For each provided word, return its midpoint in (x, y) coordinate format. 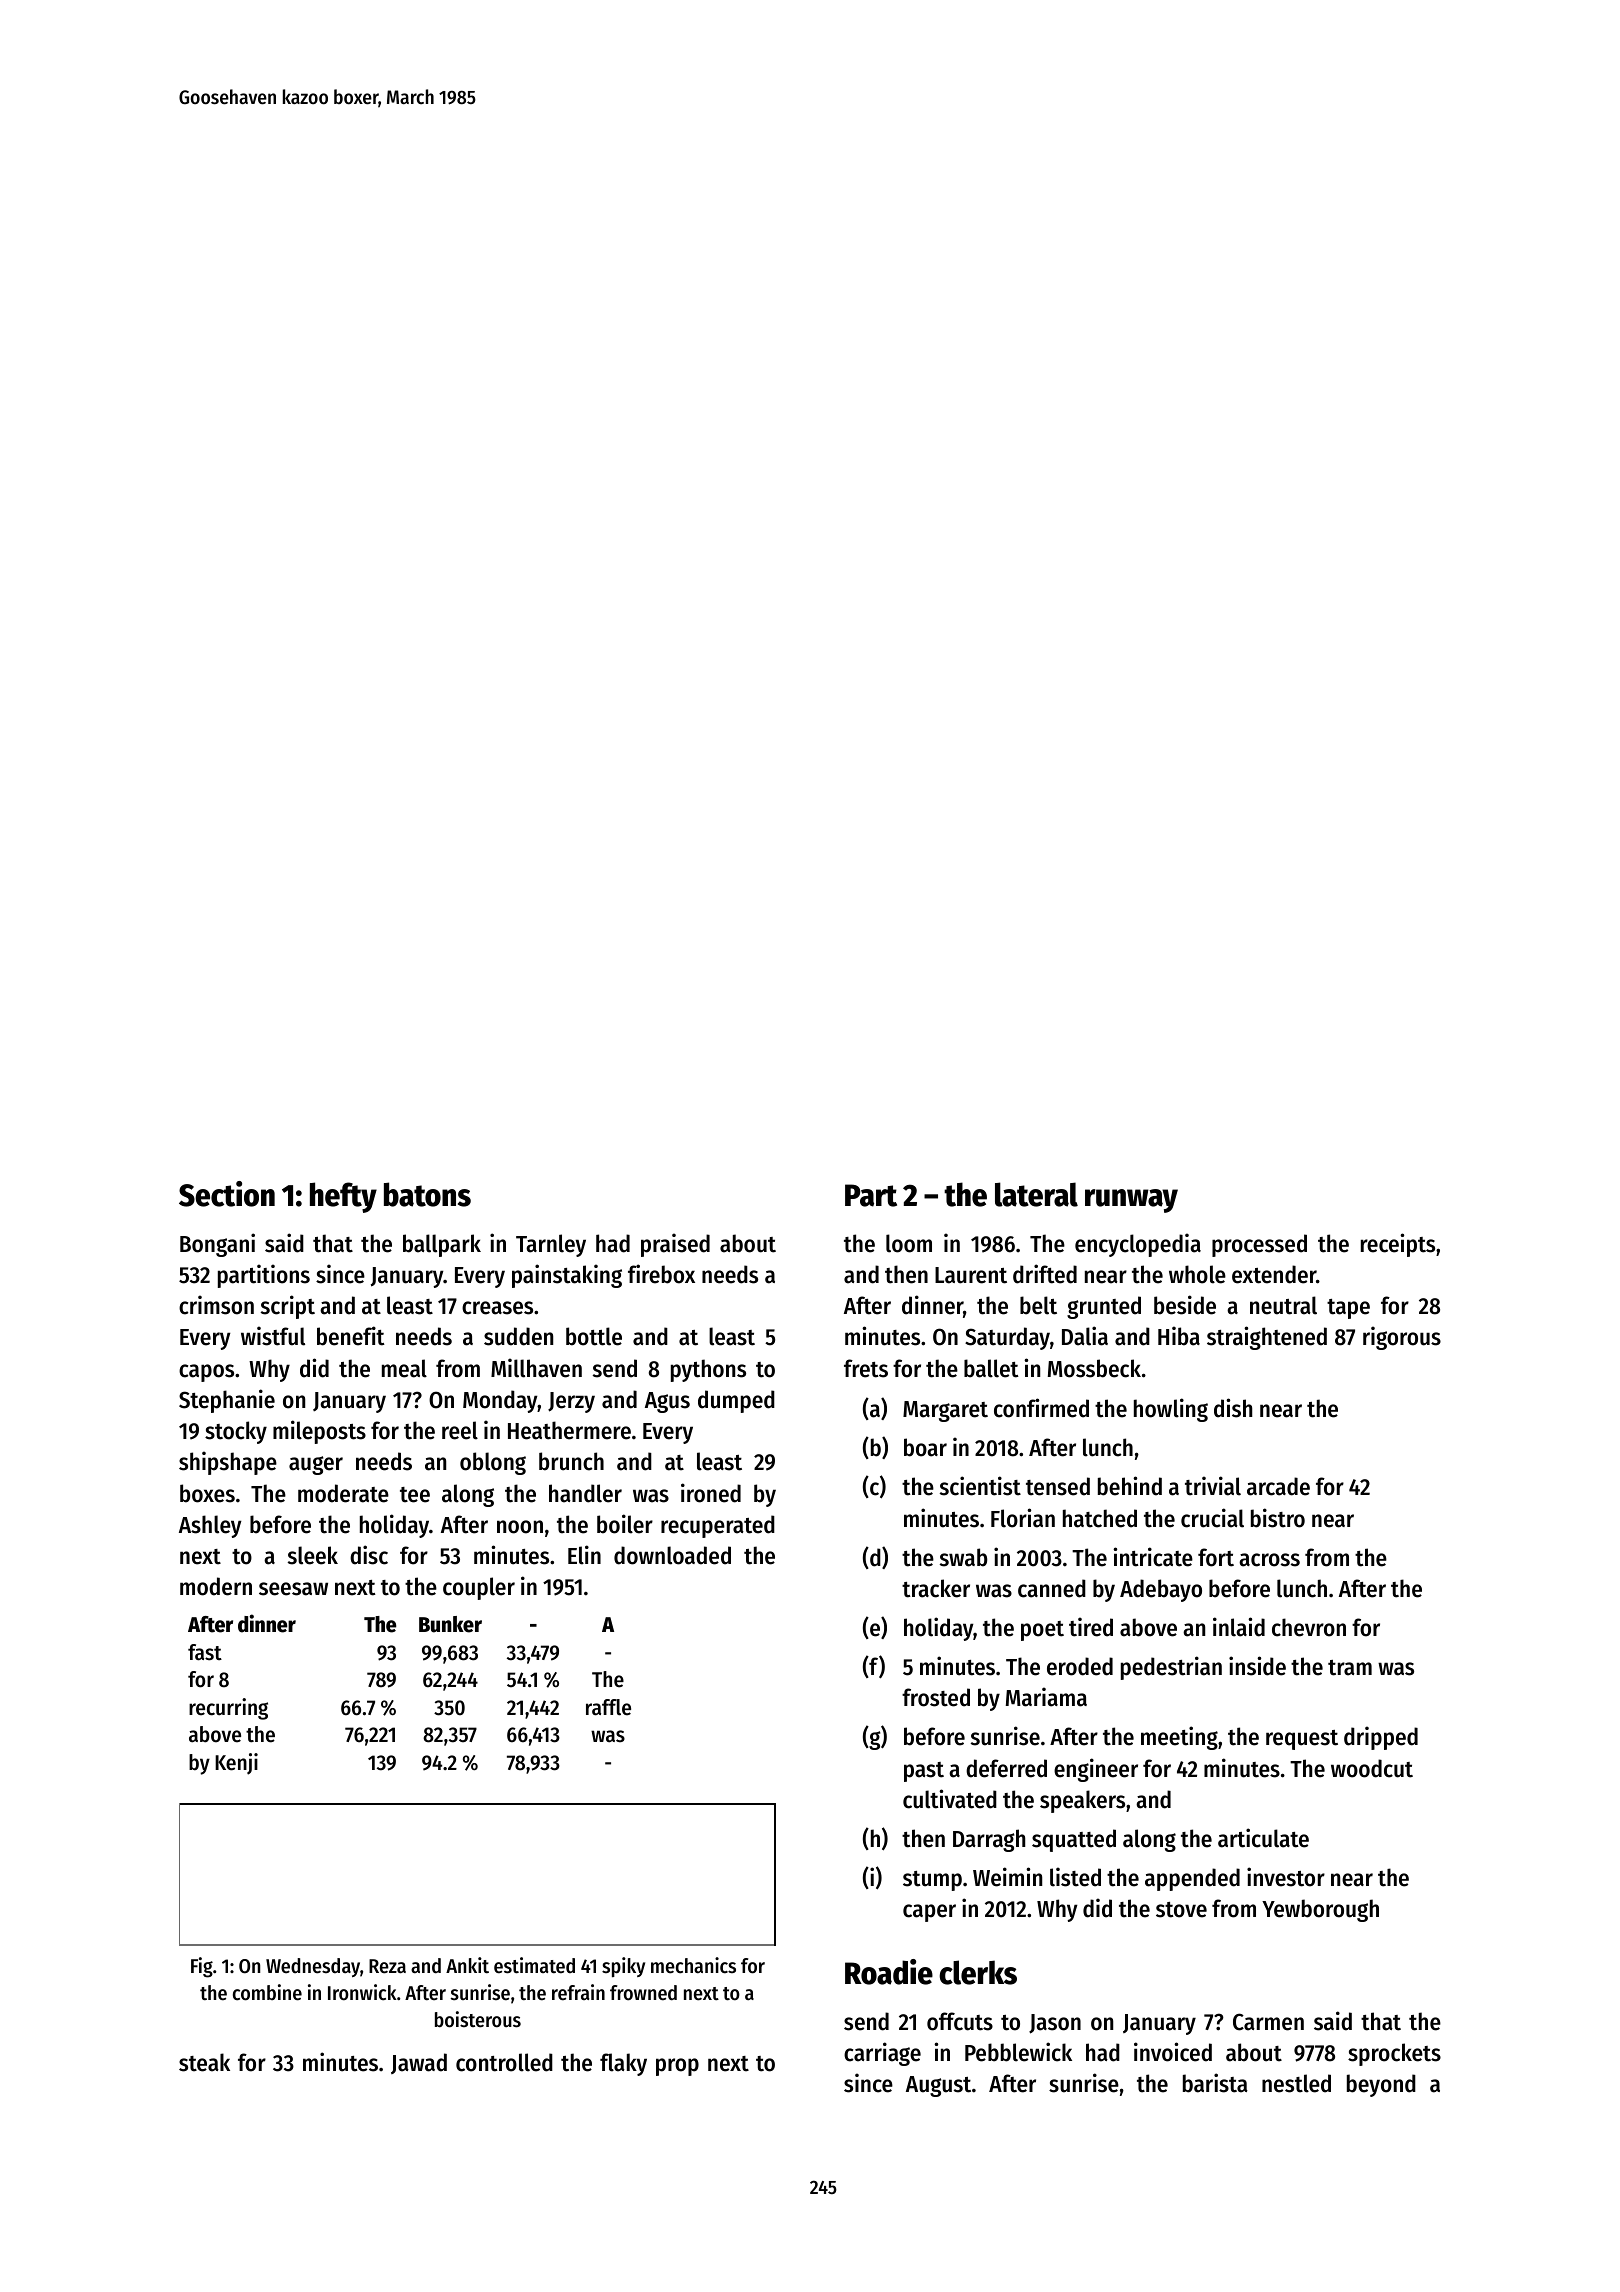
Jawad (419, 2063)
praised (675, 1245)
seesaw (293, 1589)
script (288, 1307)
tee (415, 1495)
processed (1259, 1245)
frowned (643, 1993)
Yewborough (1320, 1910)
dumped (736, 1401)
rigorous (1402, 1338)
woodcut (1372, 1768)
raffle (608, 1707)
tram (1350, 1668)
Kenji (236, 1764)
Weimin (1007, 1877)
